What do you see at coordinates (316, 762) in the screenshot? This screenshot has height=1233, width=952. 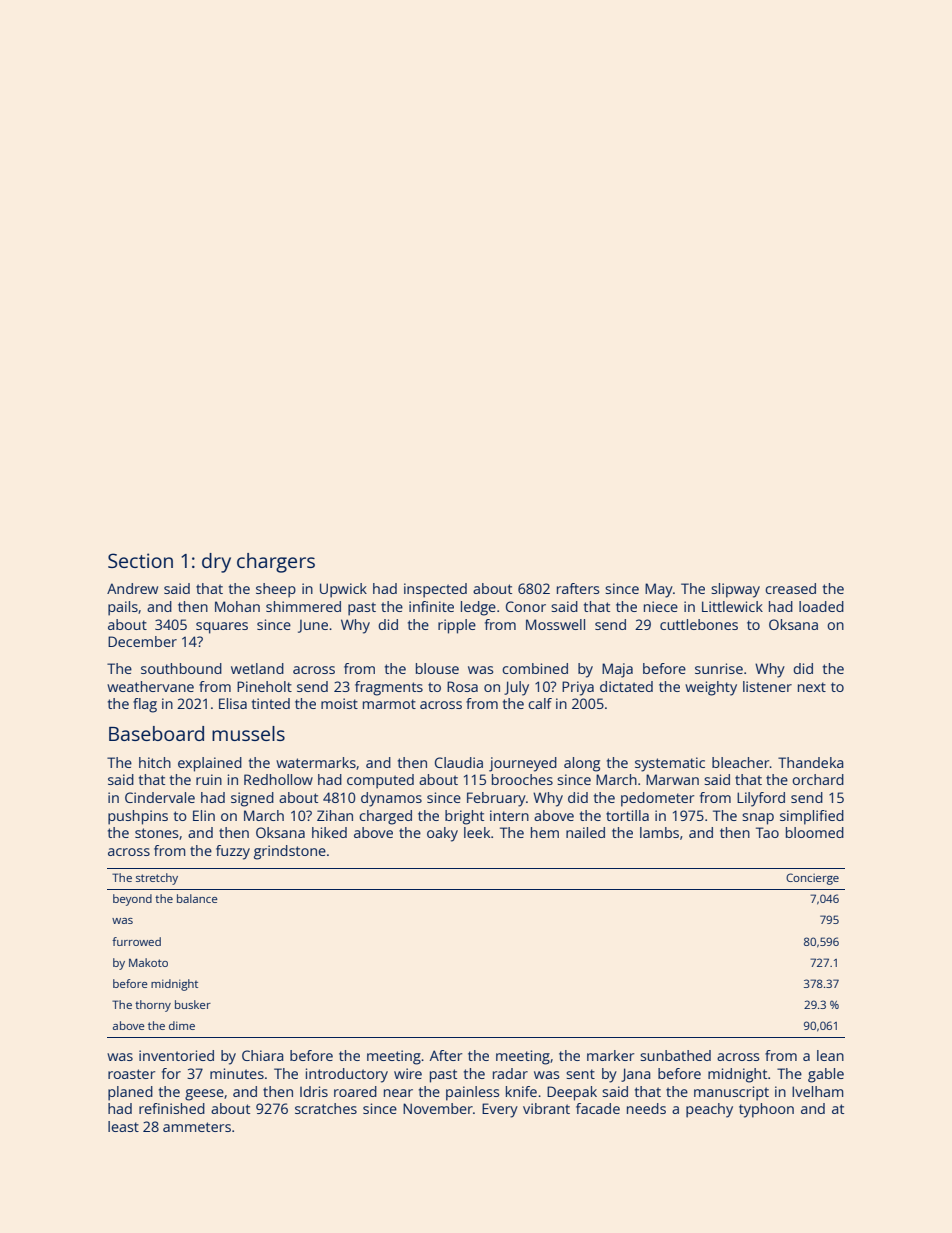 I see `watermarks` at bounding box center [316, 762].
